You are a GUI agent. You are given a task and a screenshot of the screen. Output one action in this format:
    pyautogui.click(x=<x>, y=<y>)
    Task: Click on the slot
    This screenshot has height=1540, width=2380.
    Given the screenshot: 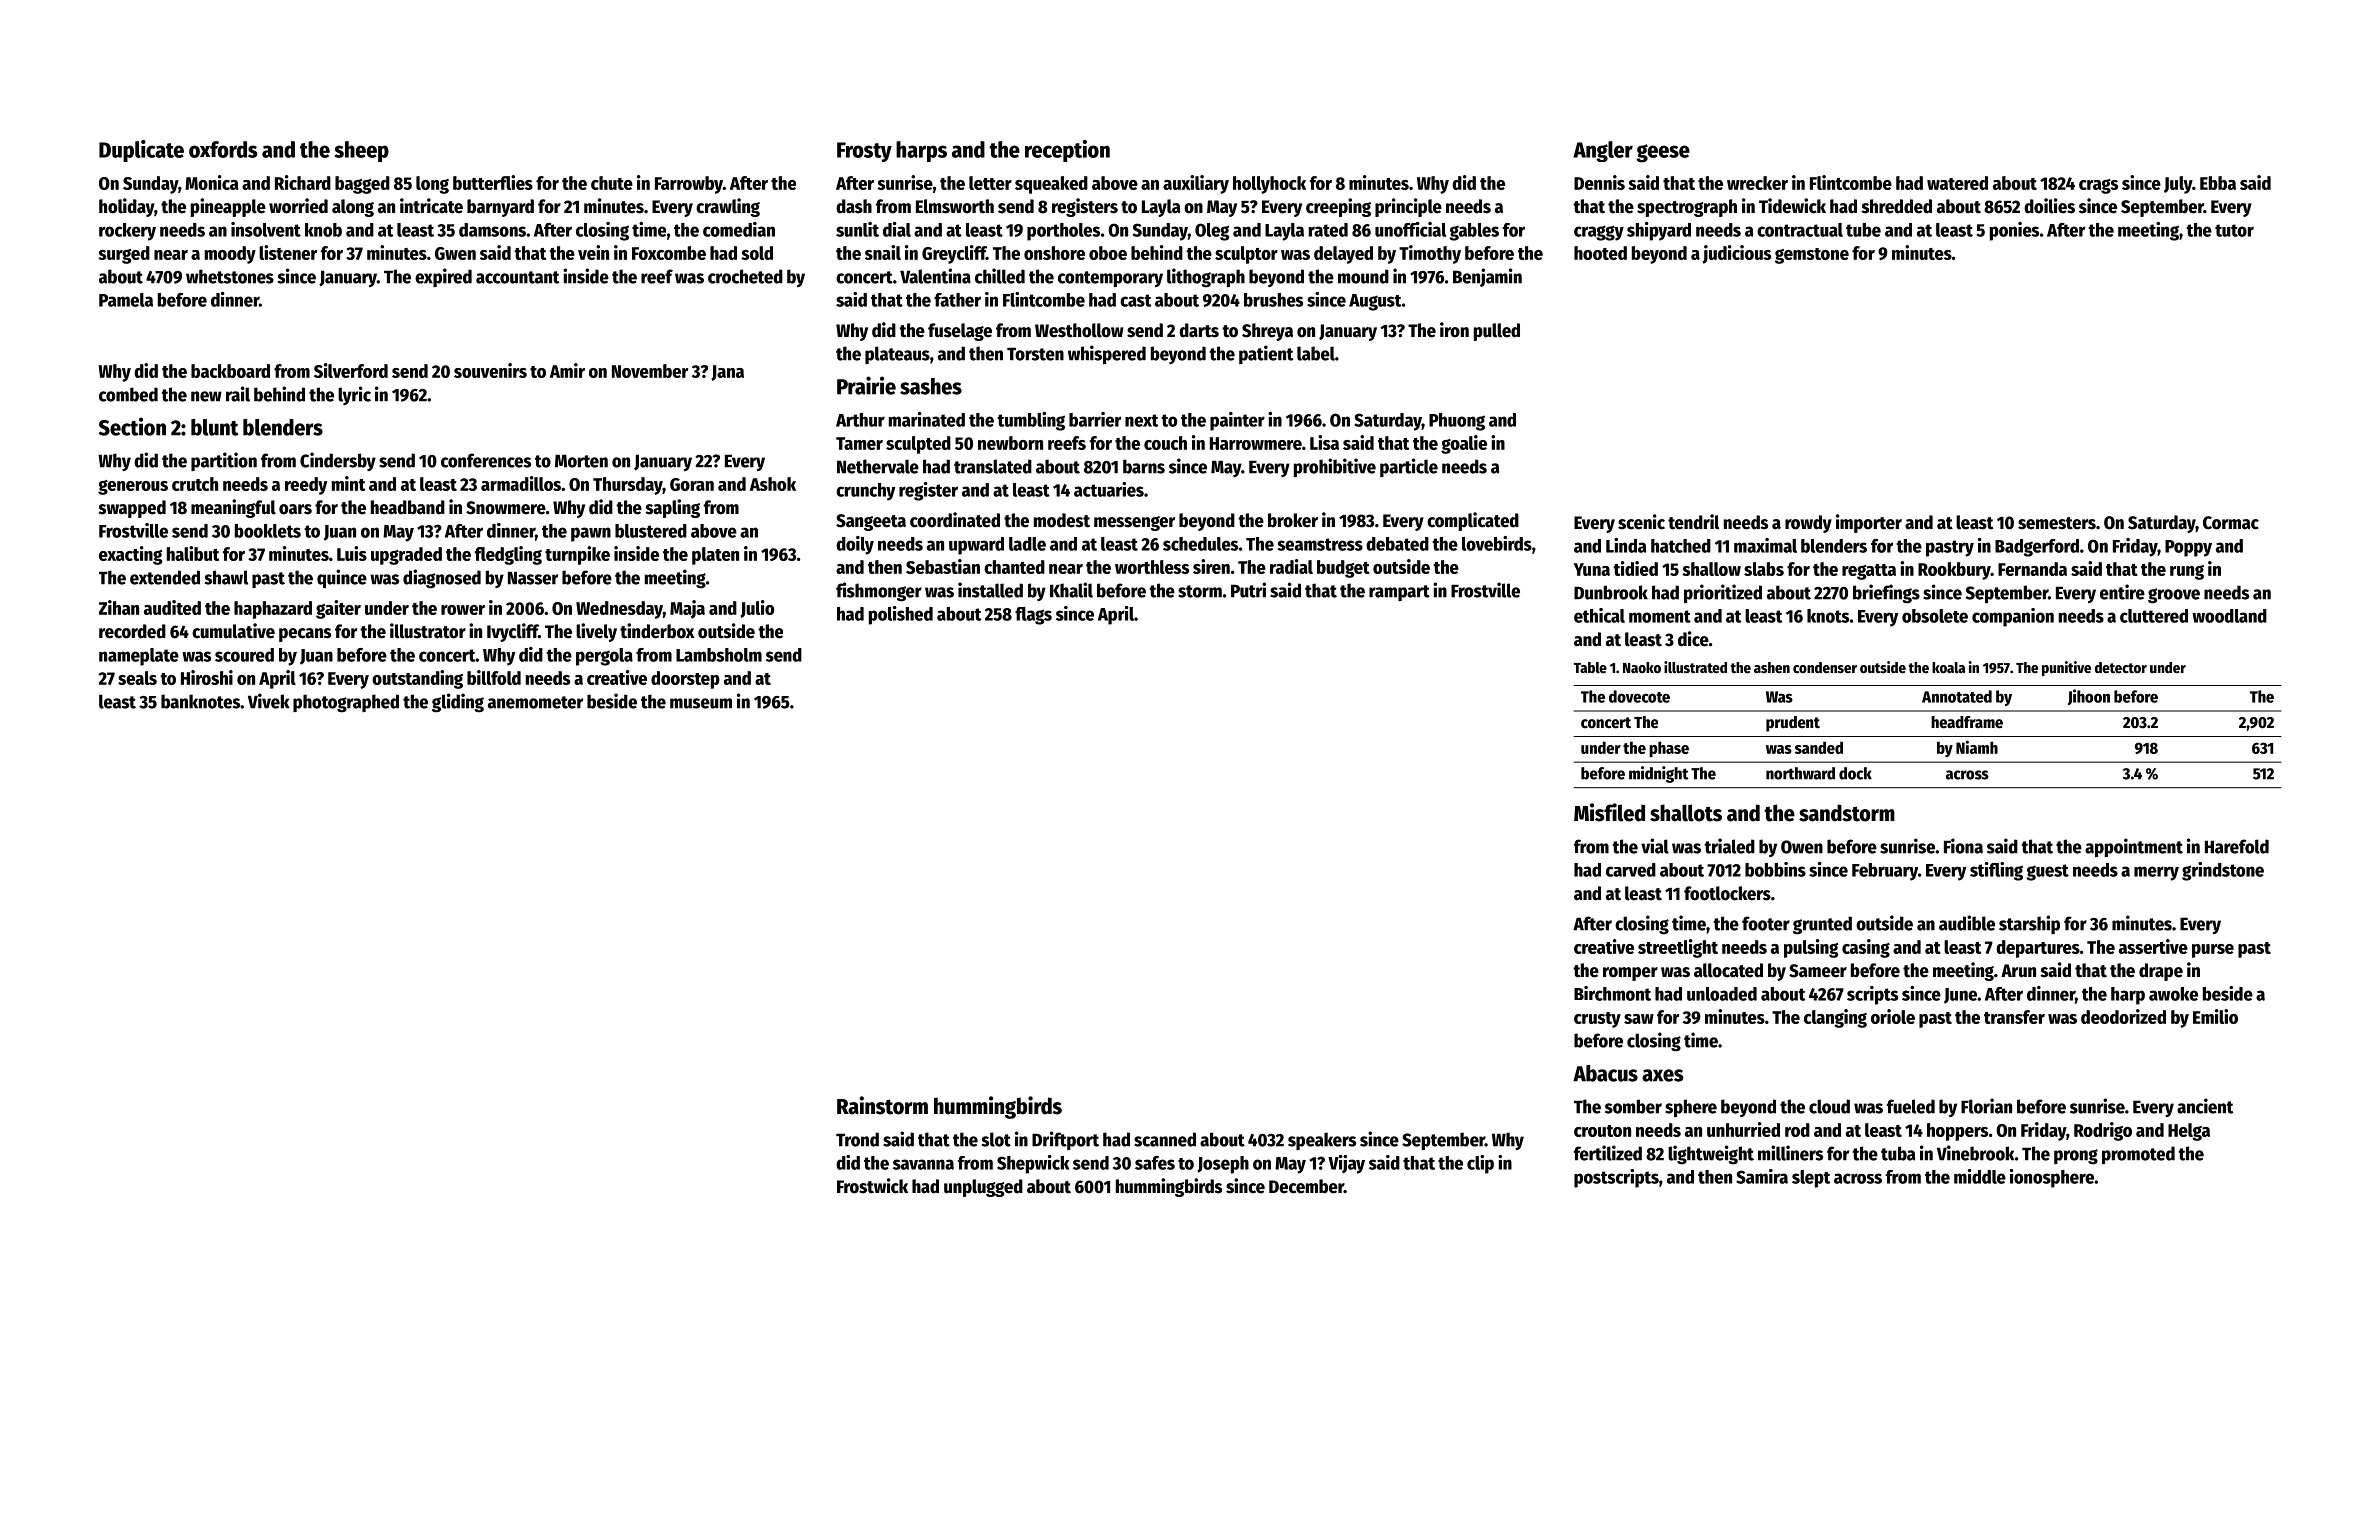 What is the action you would take?
    pyautogui.click(x=996, y=1139)
